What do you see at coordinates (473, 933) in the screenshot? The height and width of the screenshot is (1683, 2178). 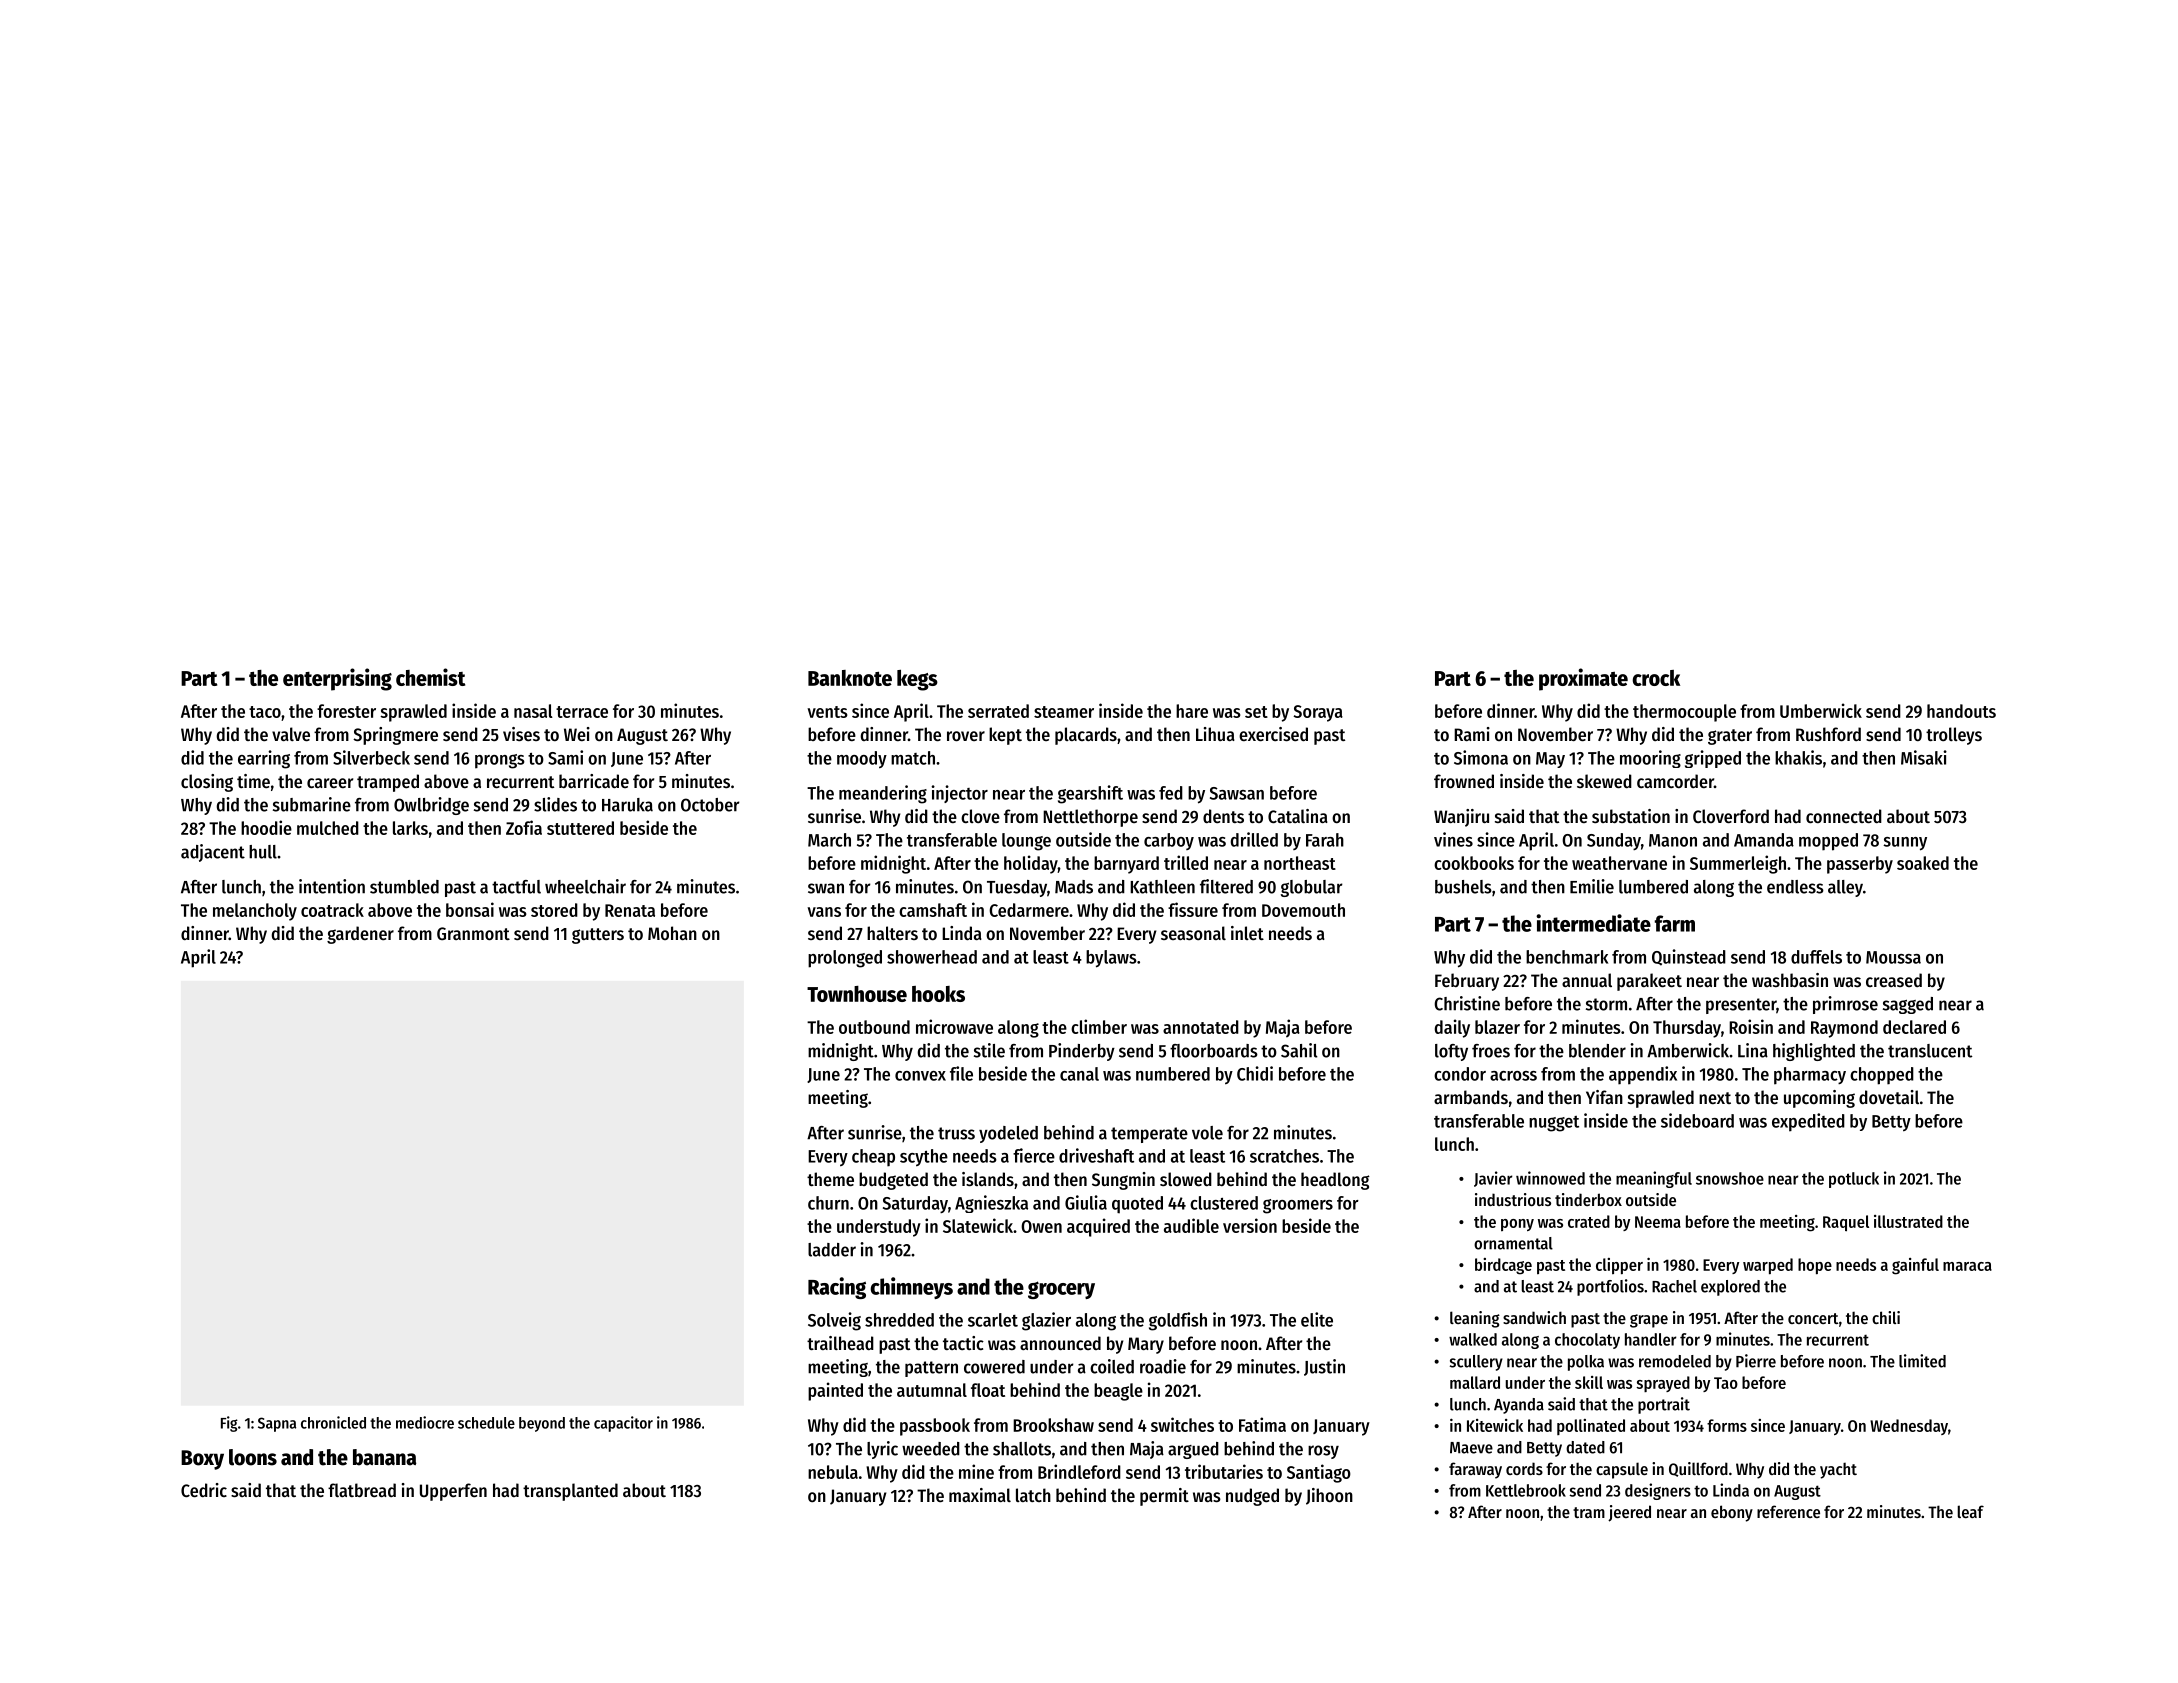 I see `Granmont` at bounding box center [473, 933].
